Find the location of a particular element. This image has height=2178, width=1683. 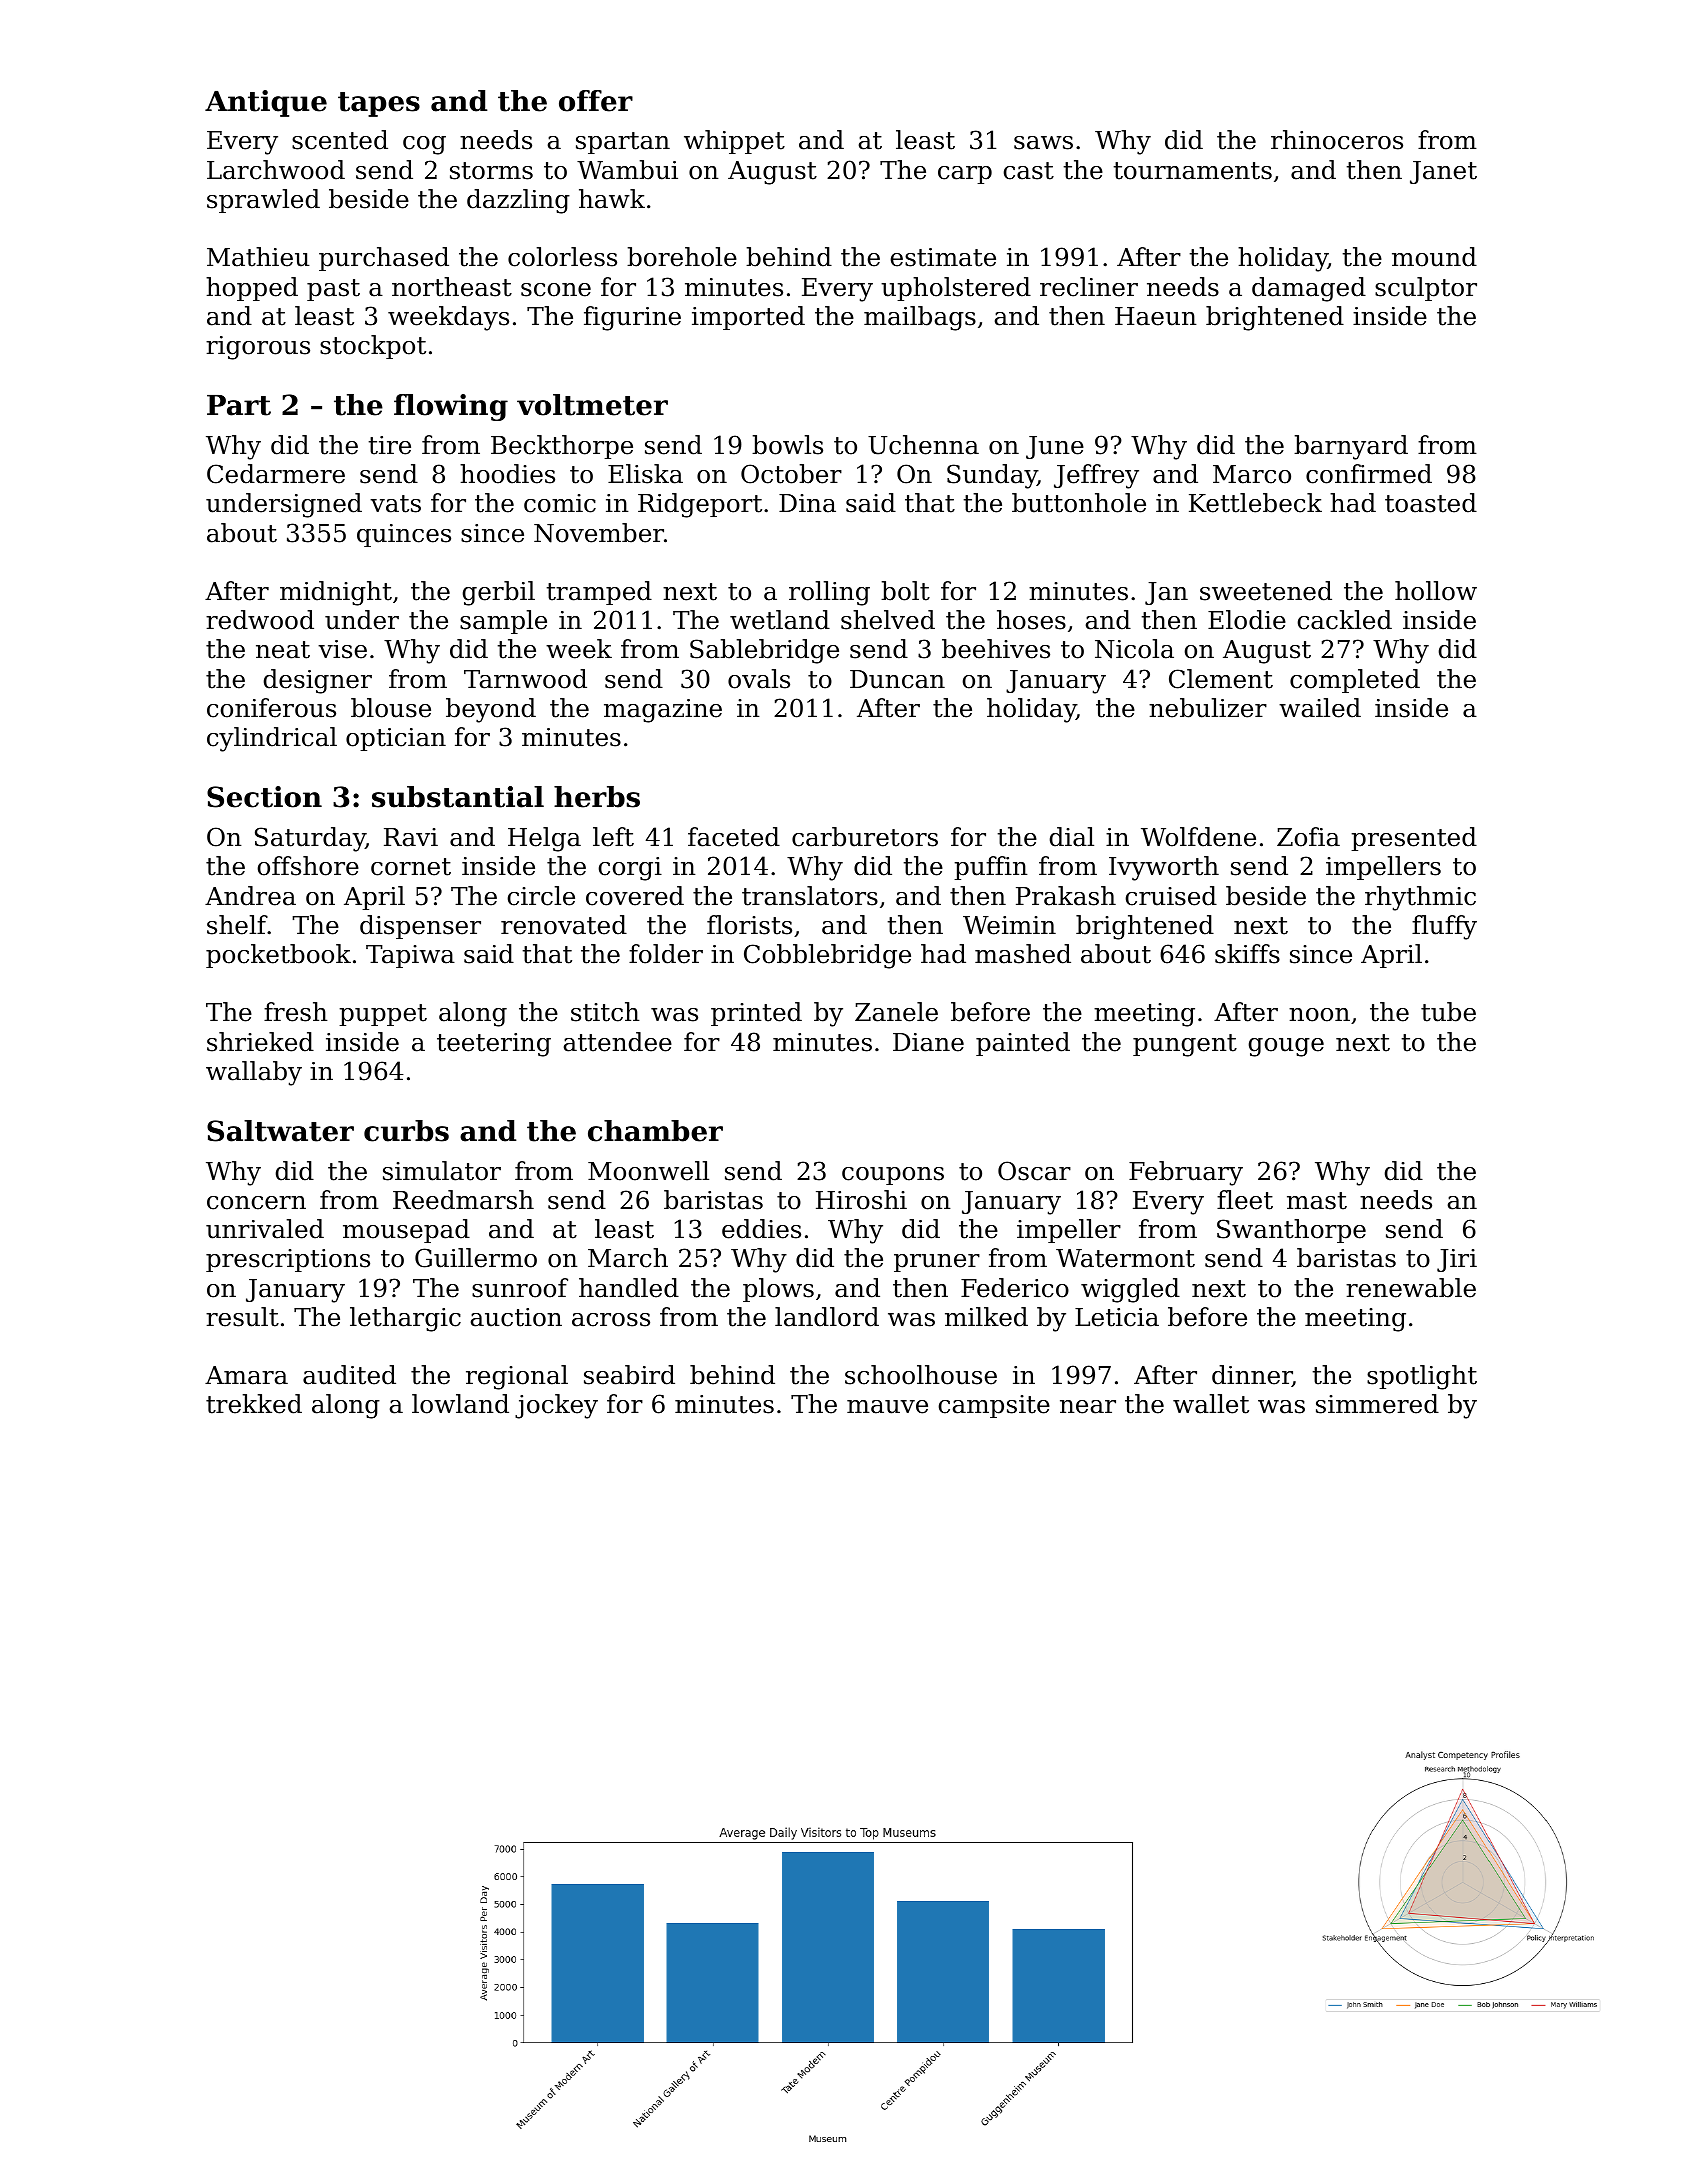

Federico is located at coordinates (1015, 1288).
